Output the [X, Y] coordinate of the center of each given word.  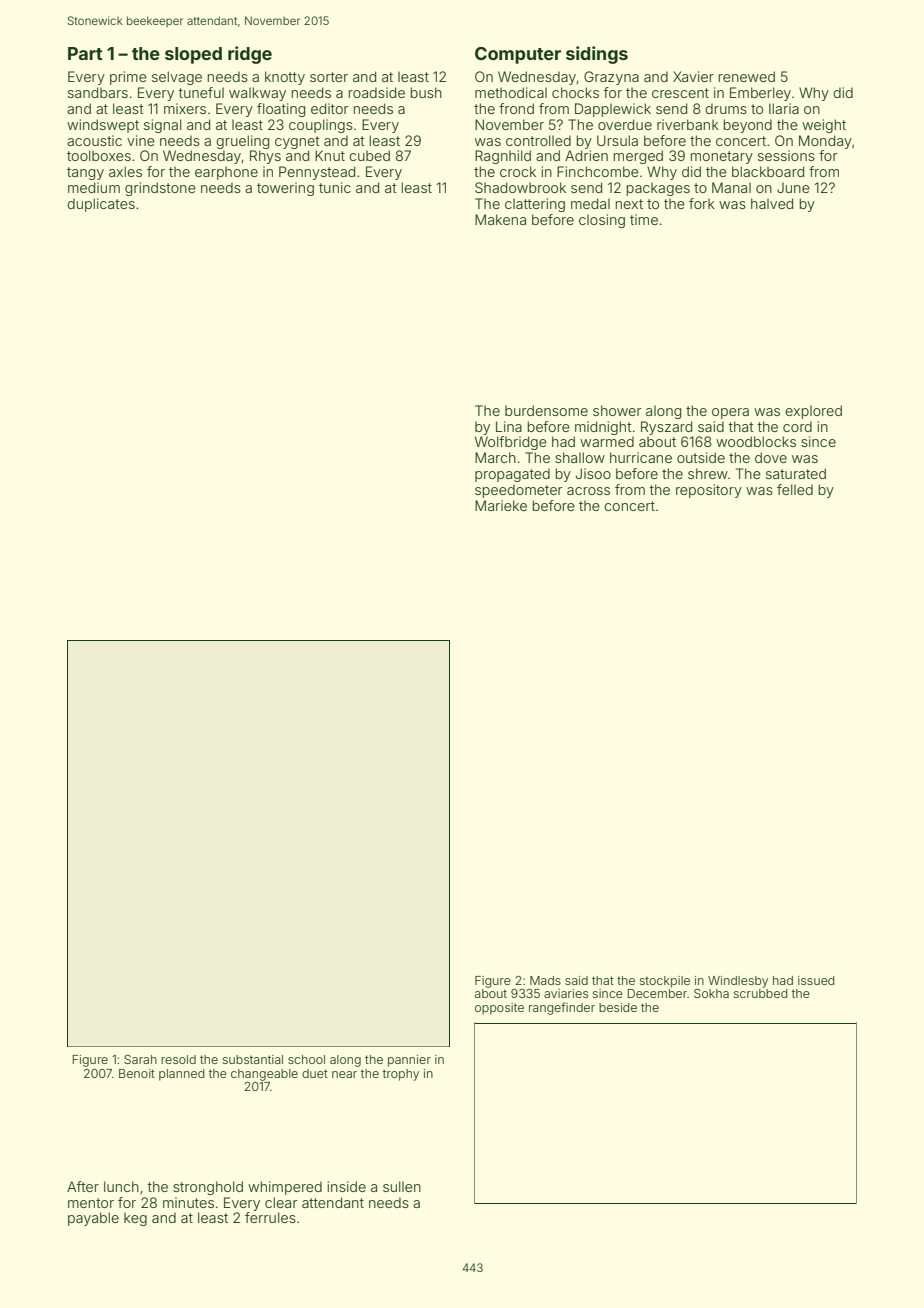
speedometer [518, 491]
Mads [545, 980]
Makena [500, 219]
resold [178, 1059]
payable [93, 1219]
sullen [402, 1186]
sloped [193, 55]
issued [816, 980]
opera [730, 413]
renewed [747, 76]
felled [795, 489]
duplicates [101, 205]
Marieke [501, 505]
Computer [518, 55]
